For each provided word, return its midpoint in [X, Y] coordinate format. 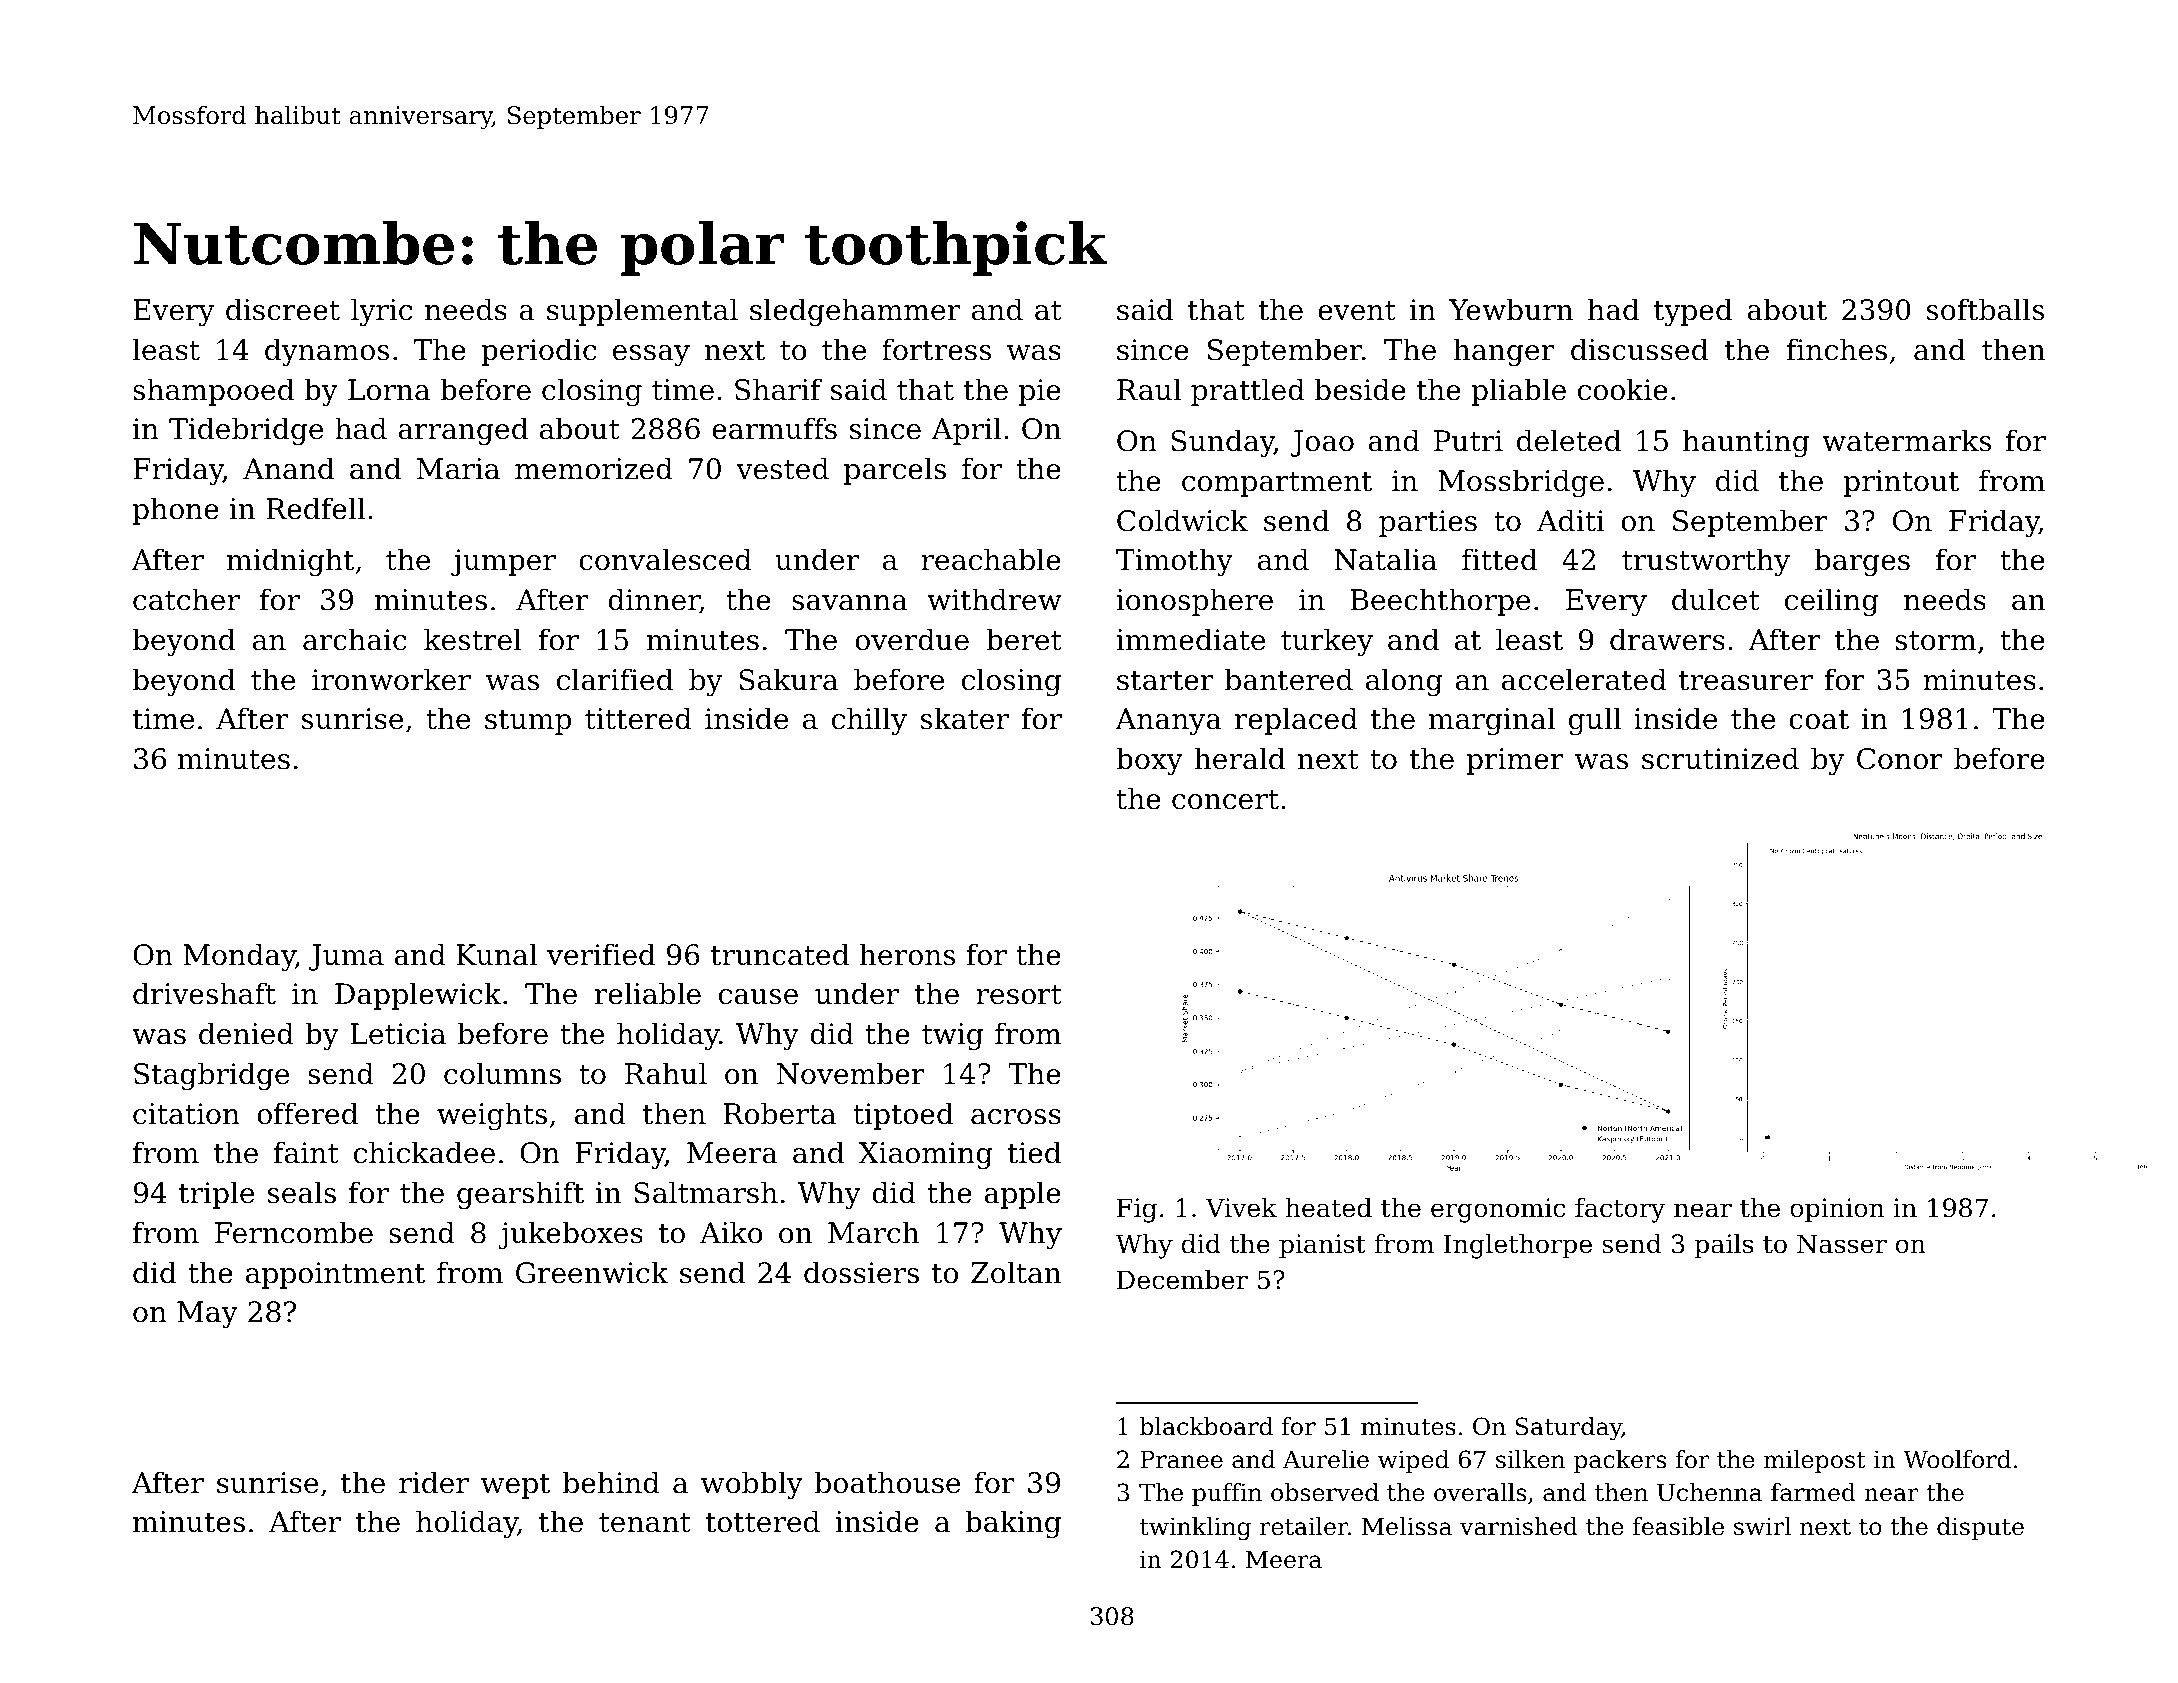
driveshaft [204, 993]
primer [1515, 761]
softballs [1985, 309]
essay [651, 355]
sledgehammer [855, 312]
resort [1019, 995]
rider [434, 1482]
